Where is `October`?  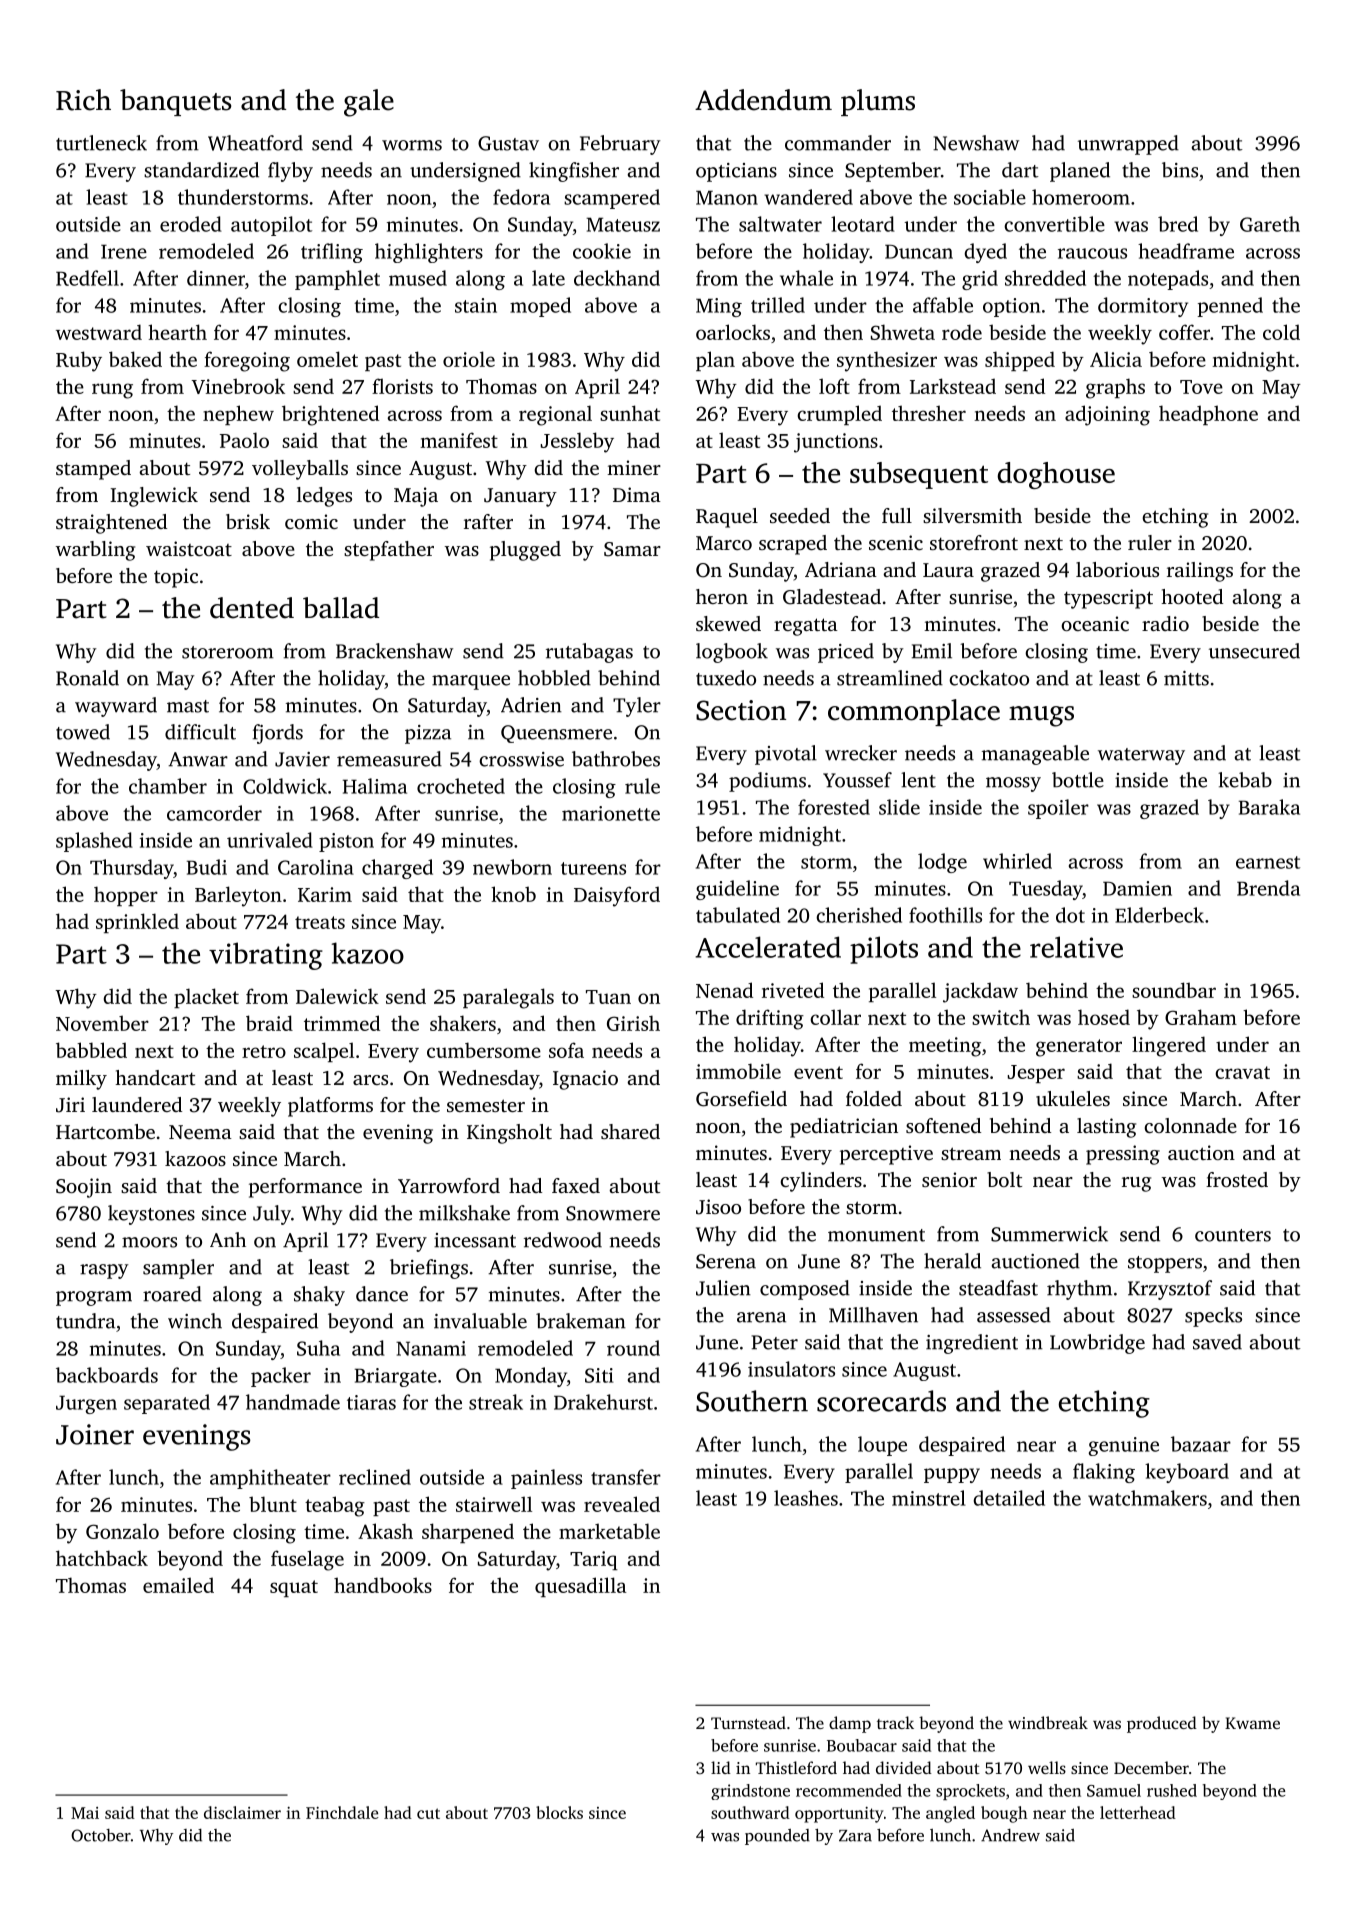
October is located at coordinates (101, 1835).
